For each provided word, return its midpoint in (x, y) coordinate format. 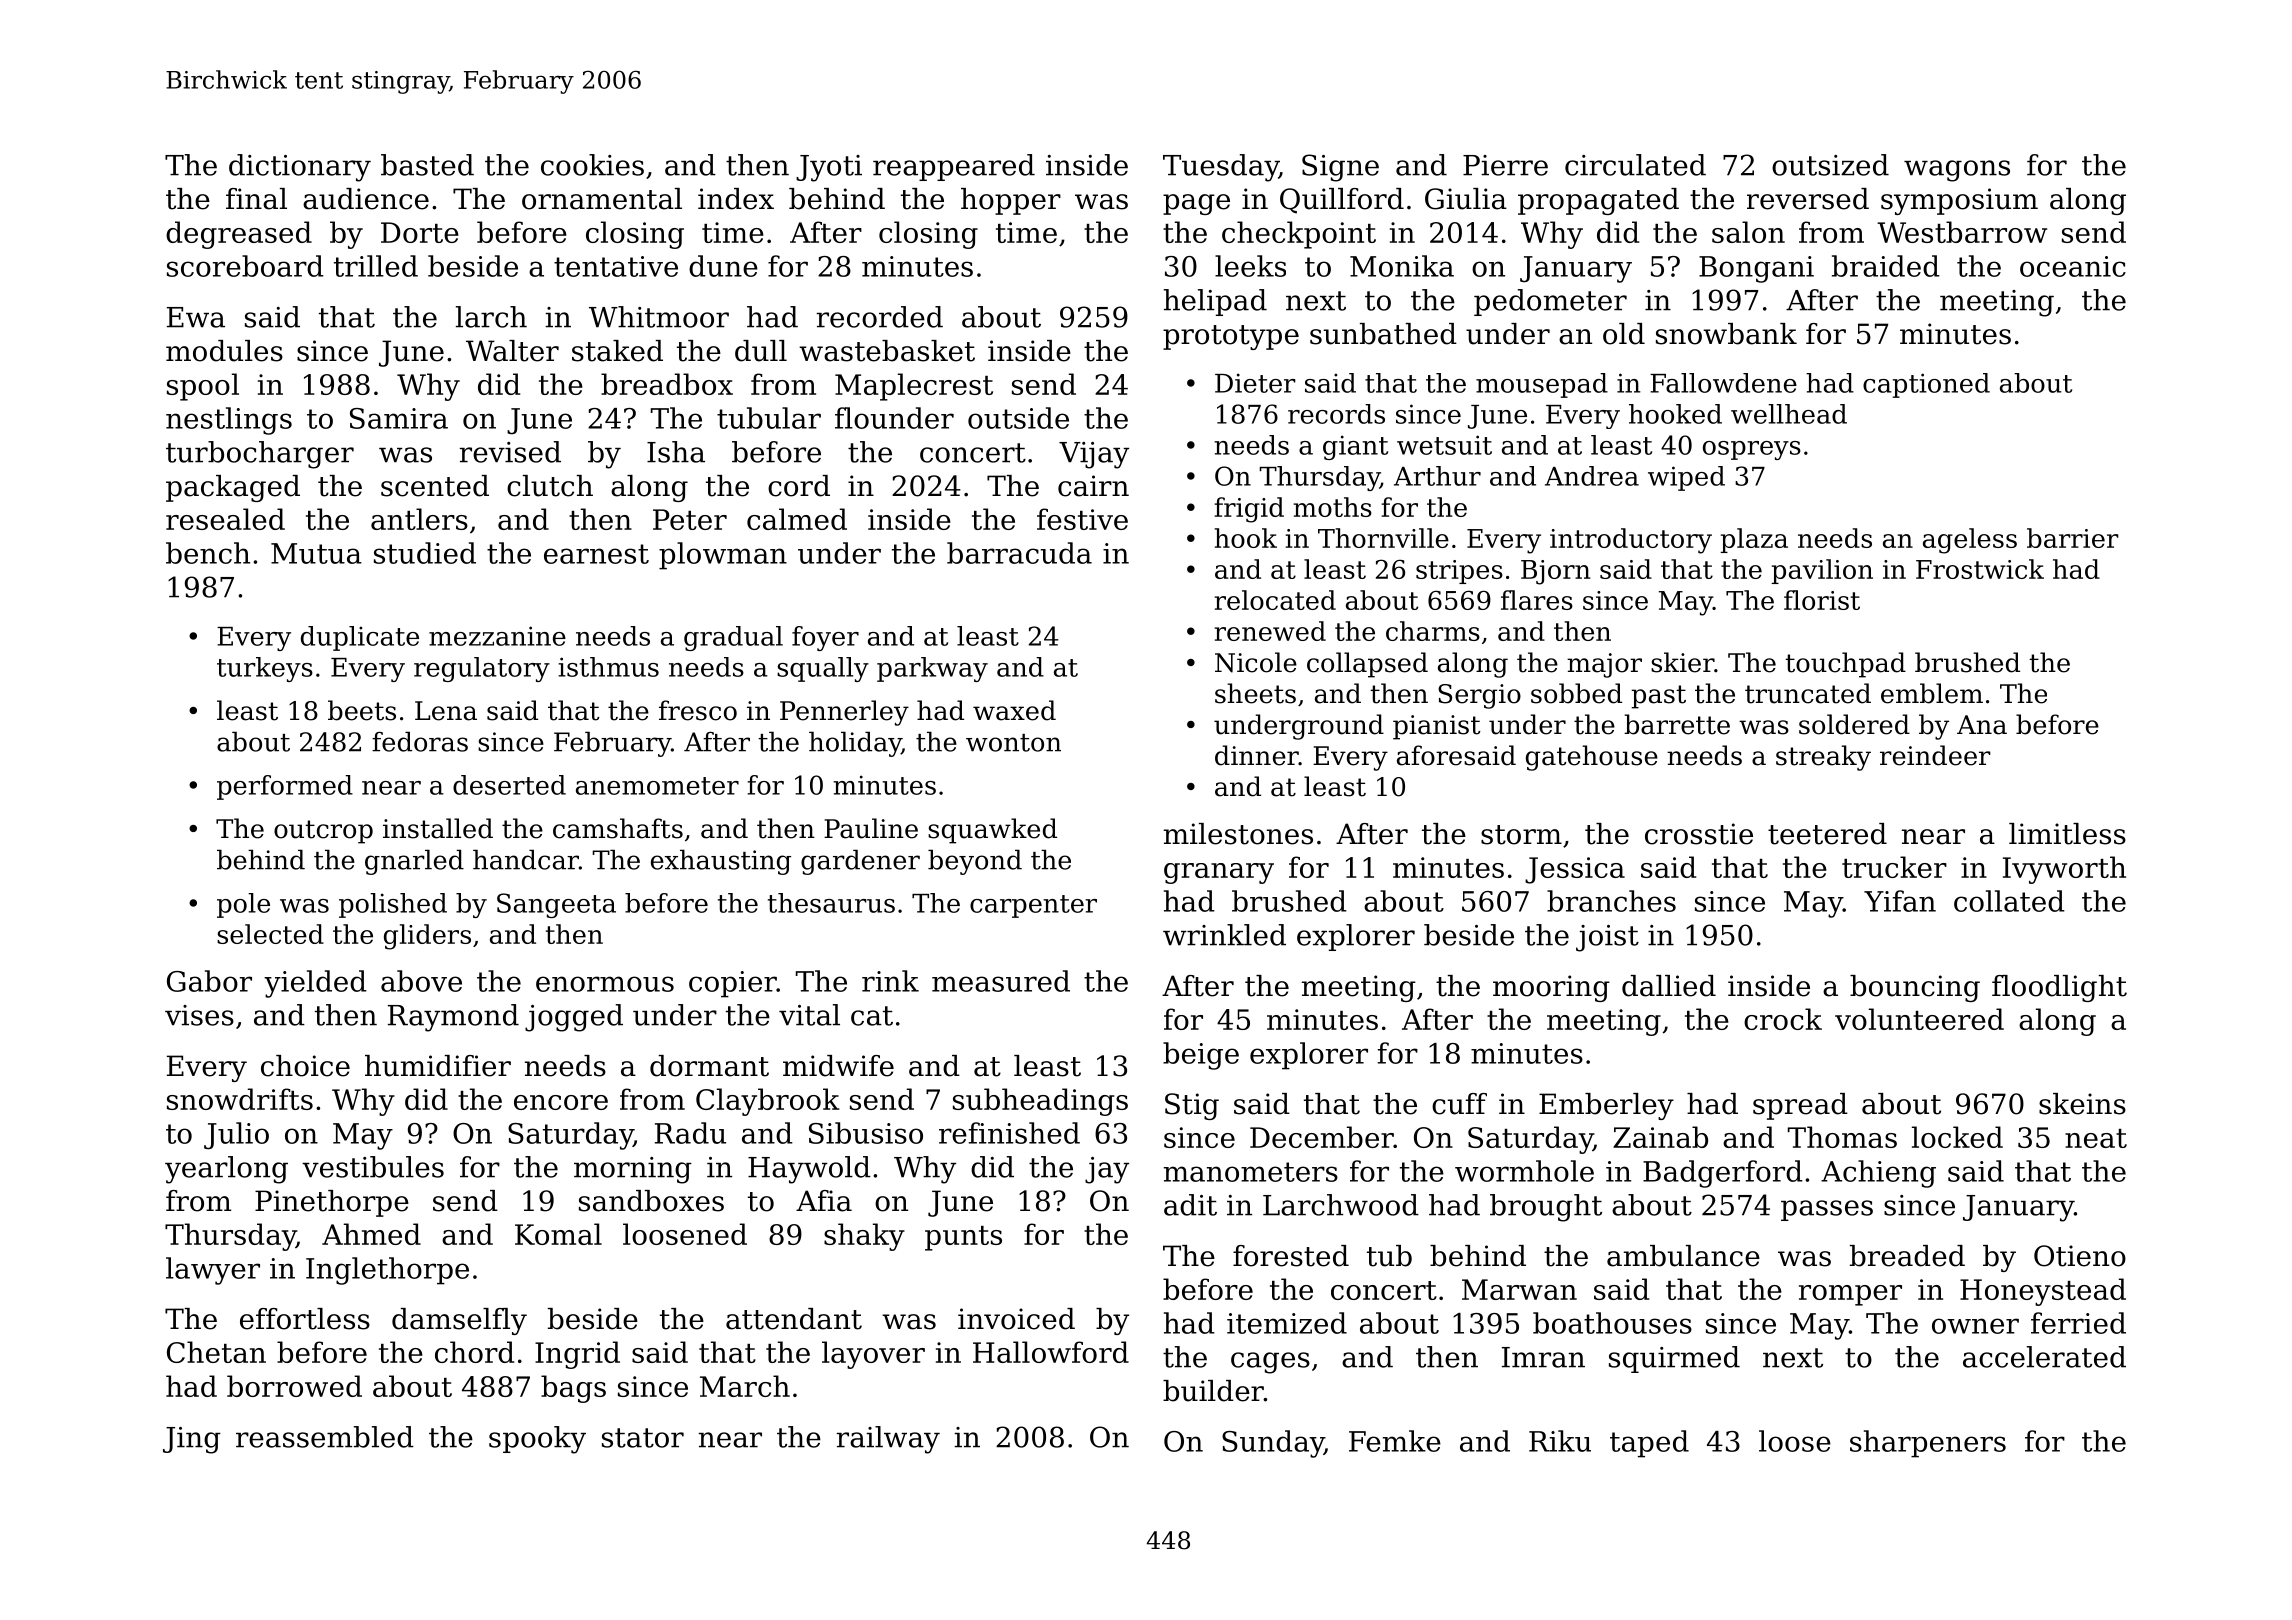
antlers (419, 519)
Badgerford (1723, 1174)
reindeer (1935, 755)
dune (723, 266)
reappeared (954, 167)
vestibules (373, 1167)
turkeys (265, 669)
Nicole (1256, 662)
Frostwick (1980, 569)
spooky (537, 1440)
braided (1886, 266)
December (1322, 1137)
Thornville (1383, 538)
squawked (992, 831)
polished (393, 905)
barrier (2073, 538)
